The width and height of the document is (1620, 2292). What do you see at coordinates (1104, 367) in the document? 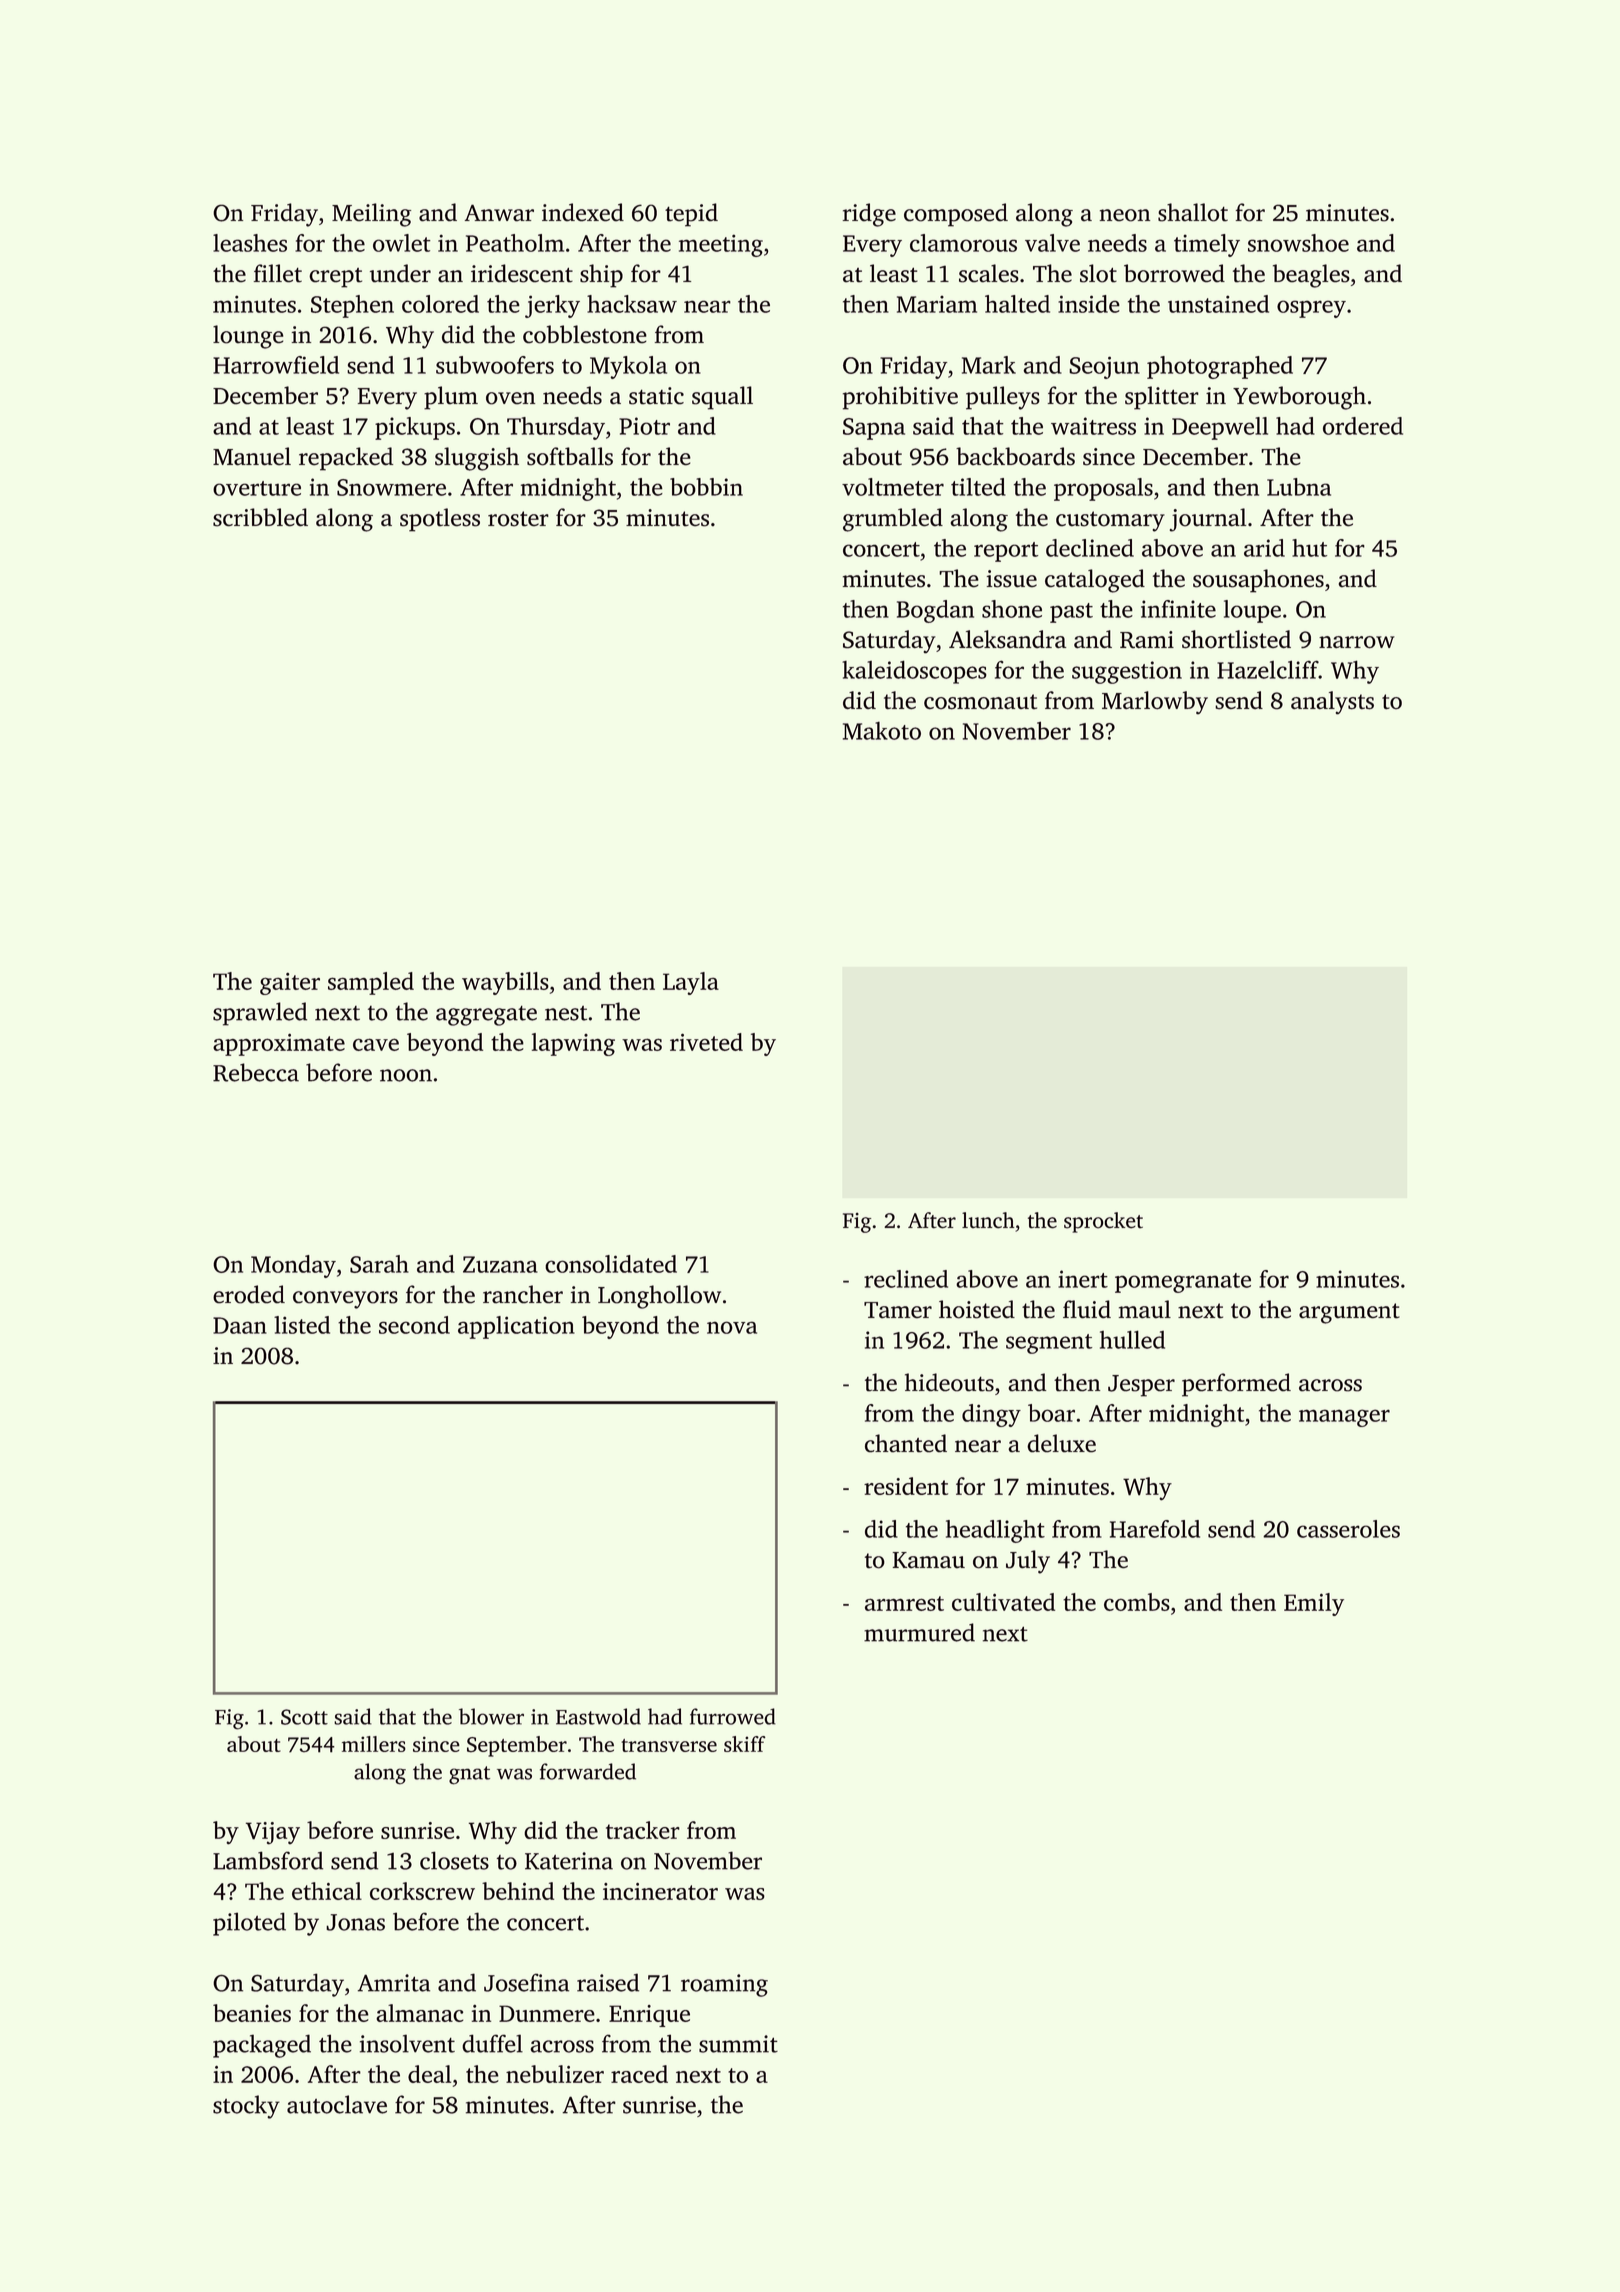
I see `Seojun` at bounding box center [1104, 367].
